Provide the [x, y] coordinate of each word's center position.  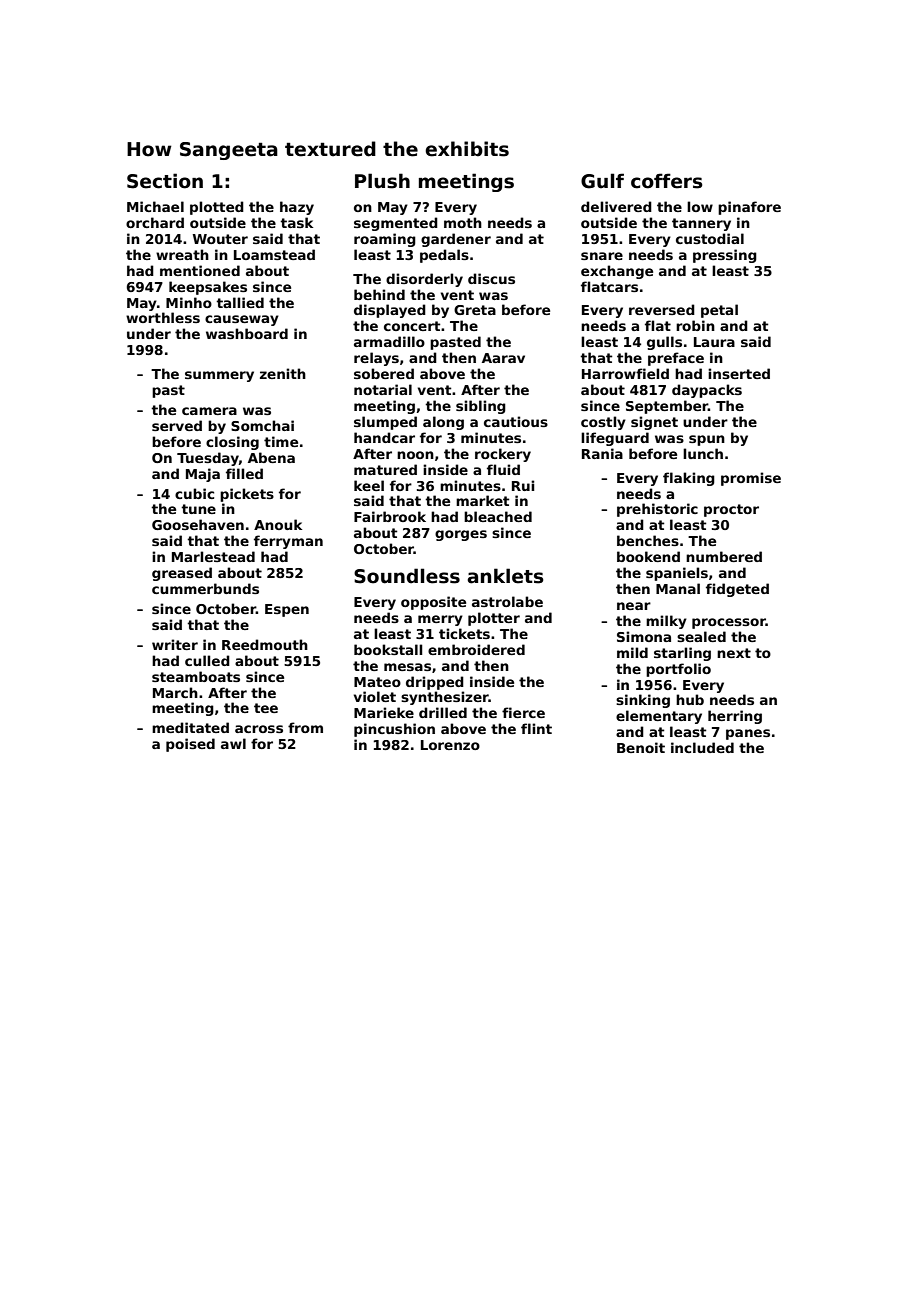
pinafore [749, 208]
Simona [644, 636]
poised [190, 745]
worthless [163, 317]
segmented [396, 224]
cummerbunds [205, 588]
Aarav [503, 358]
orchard [155, 222]
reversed [662, 309]
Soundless [407, 576]
